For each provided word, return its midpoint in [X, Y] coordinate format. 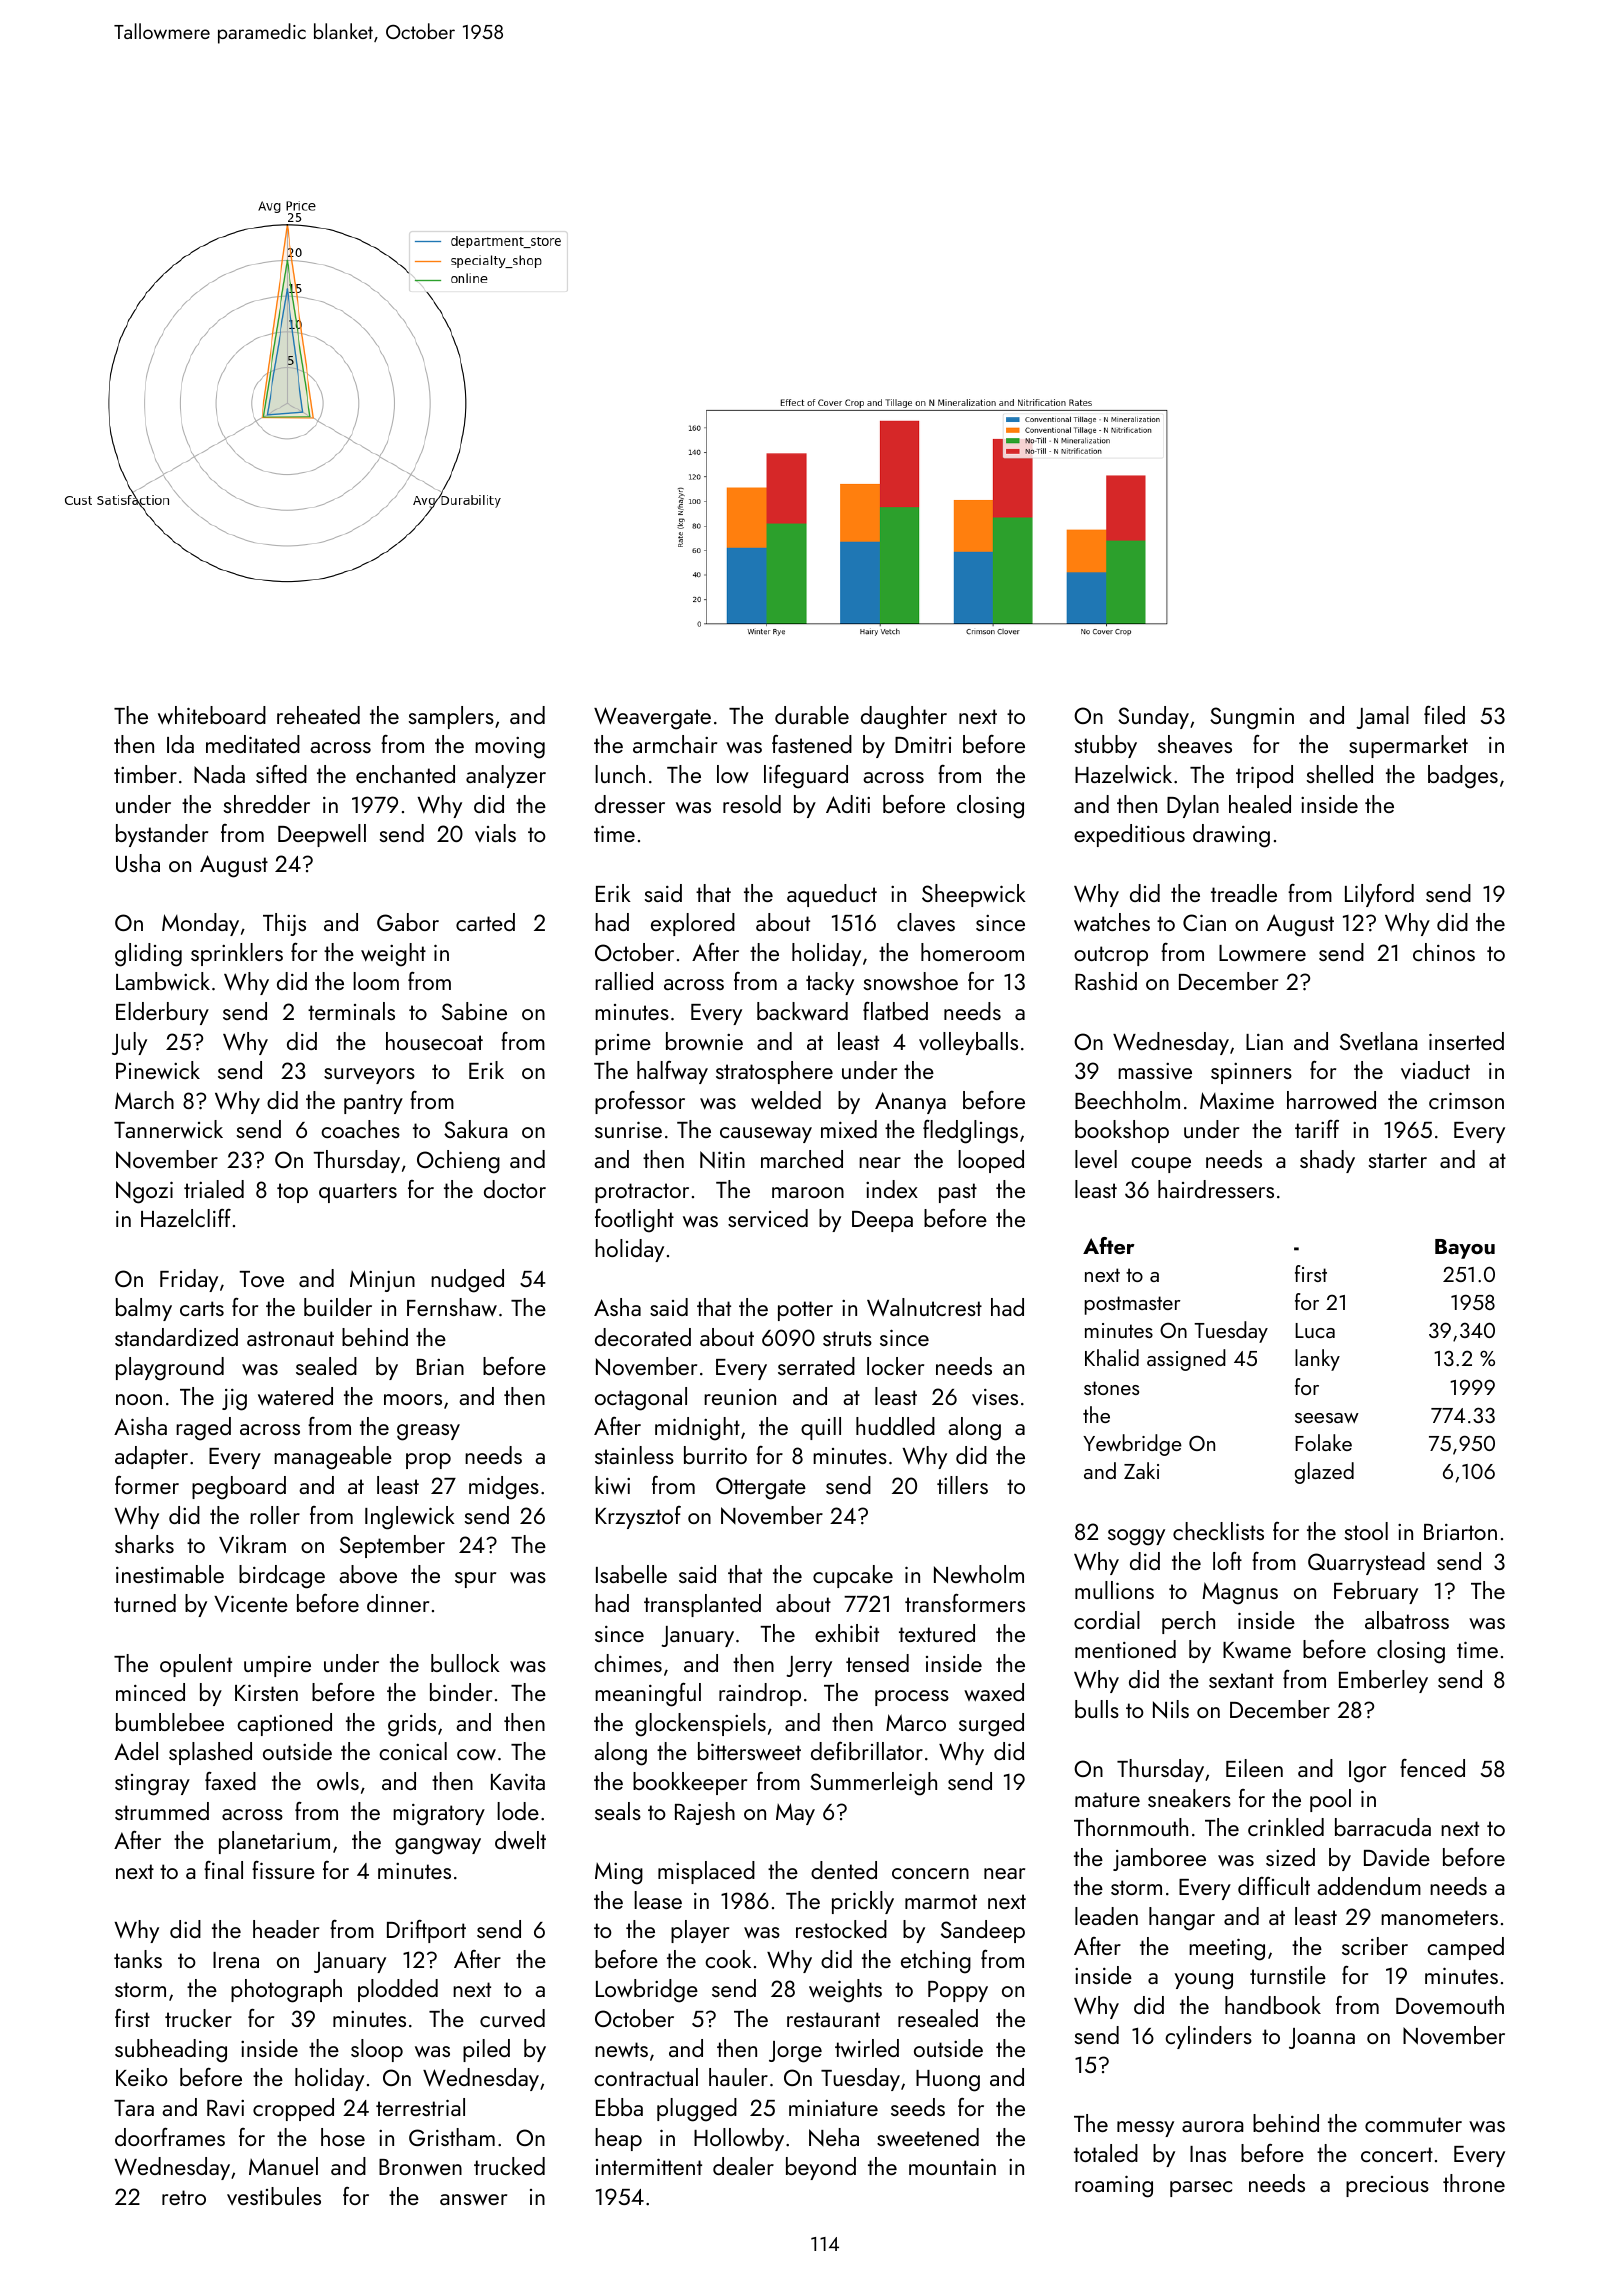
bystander [162, 835]
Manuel [283, 2166]
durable [812, 715]
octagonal [641, 1399]
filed [1444, 715]
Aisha [140, 1426]
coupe [1161, 1165]
